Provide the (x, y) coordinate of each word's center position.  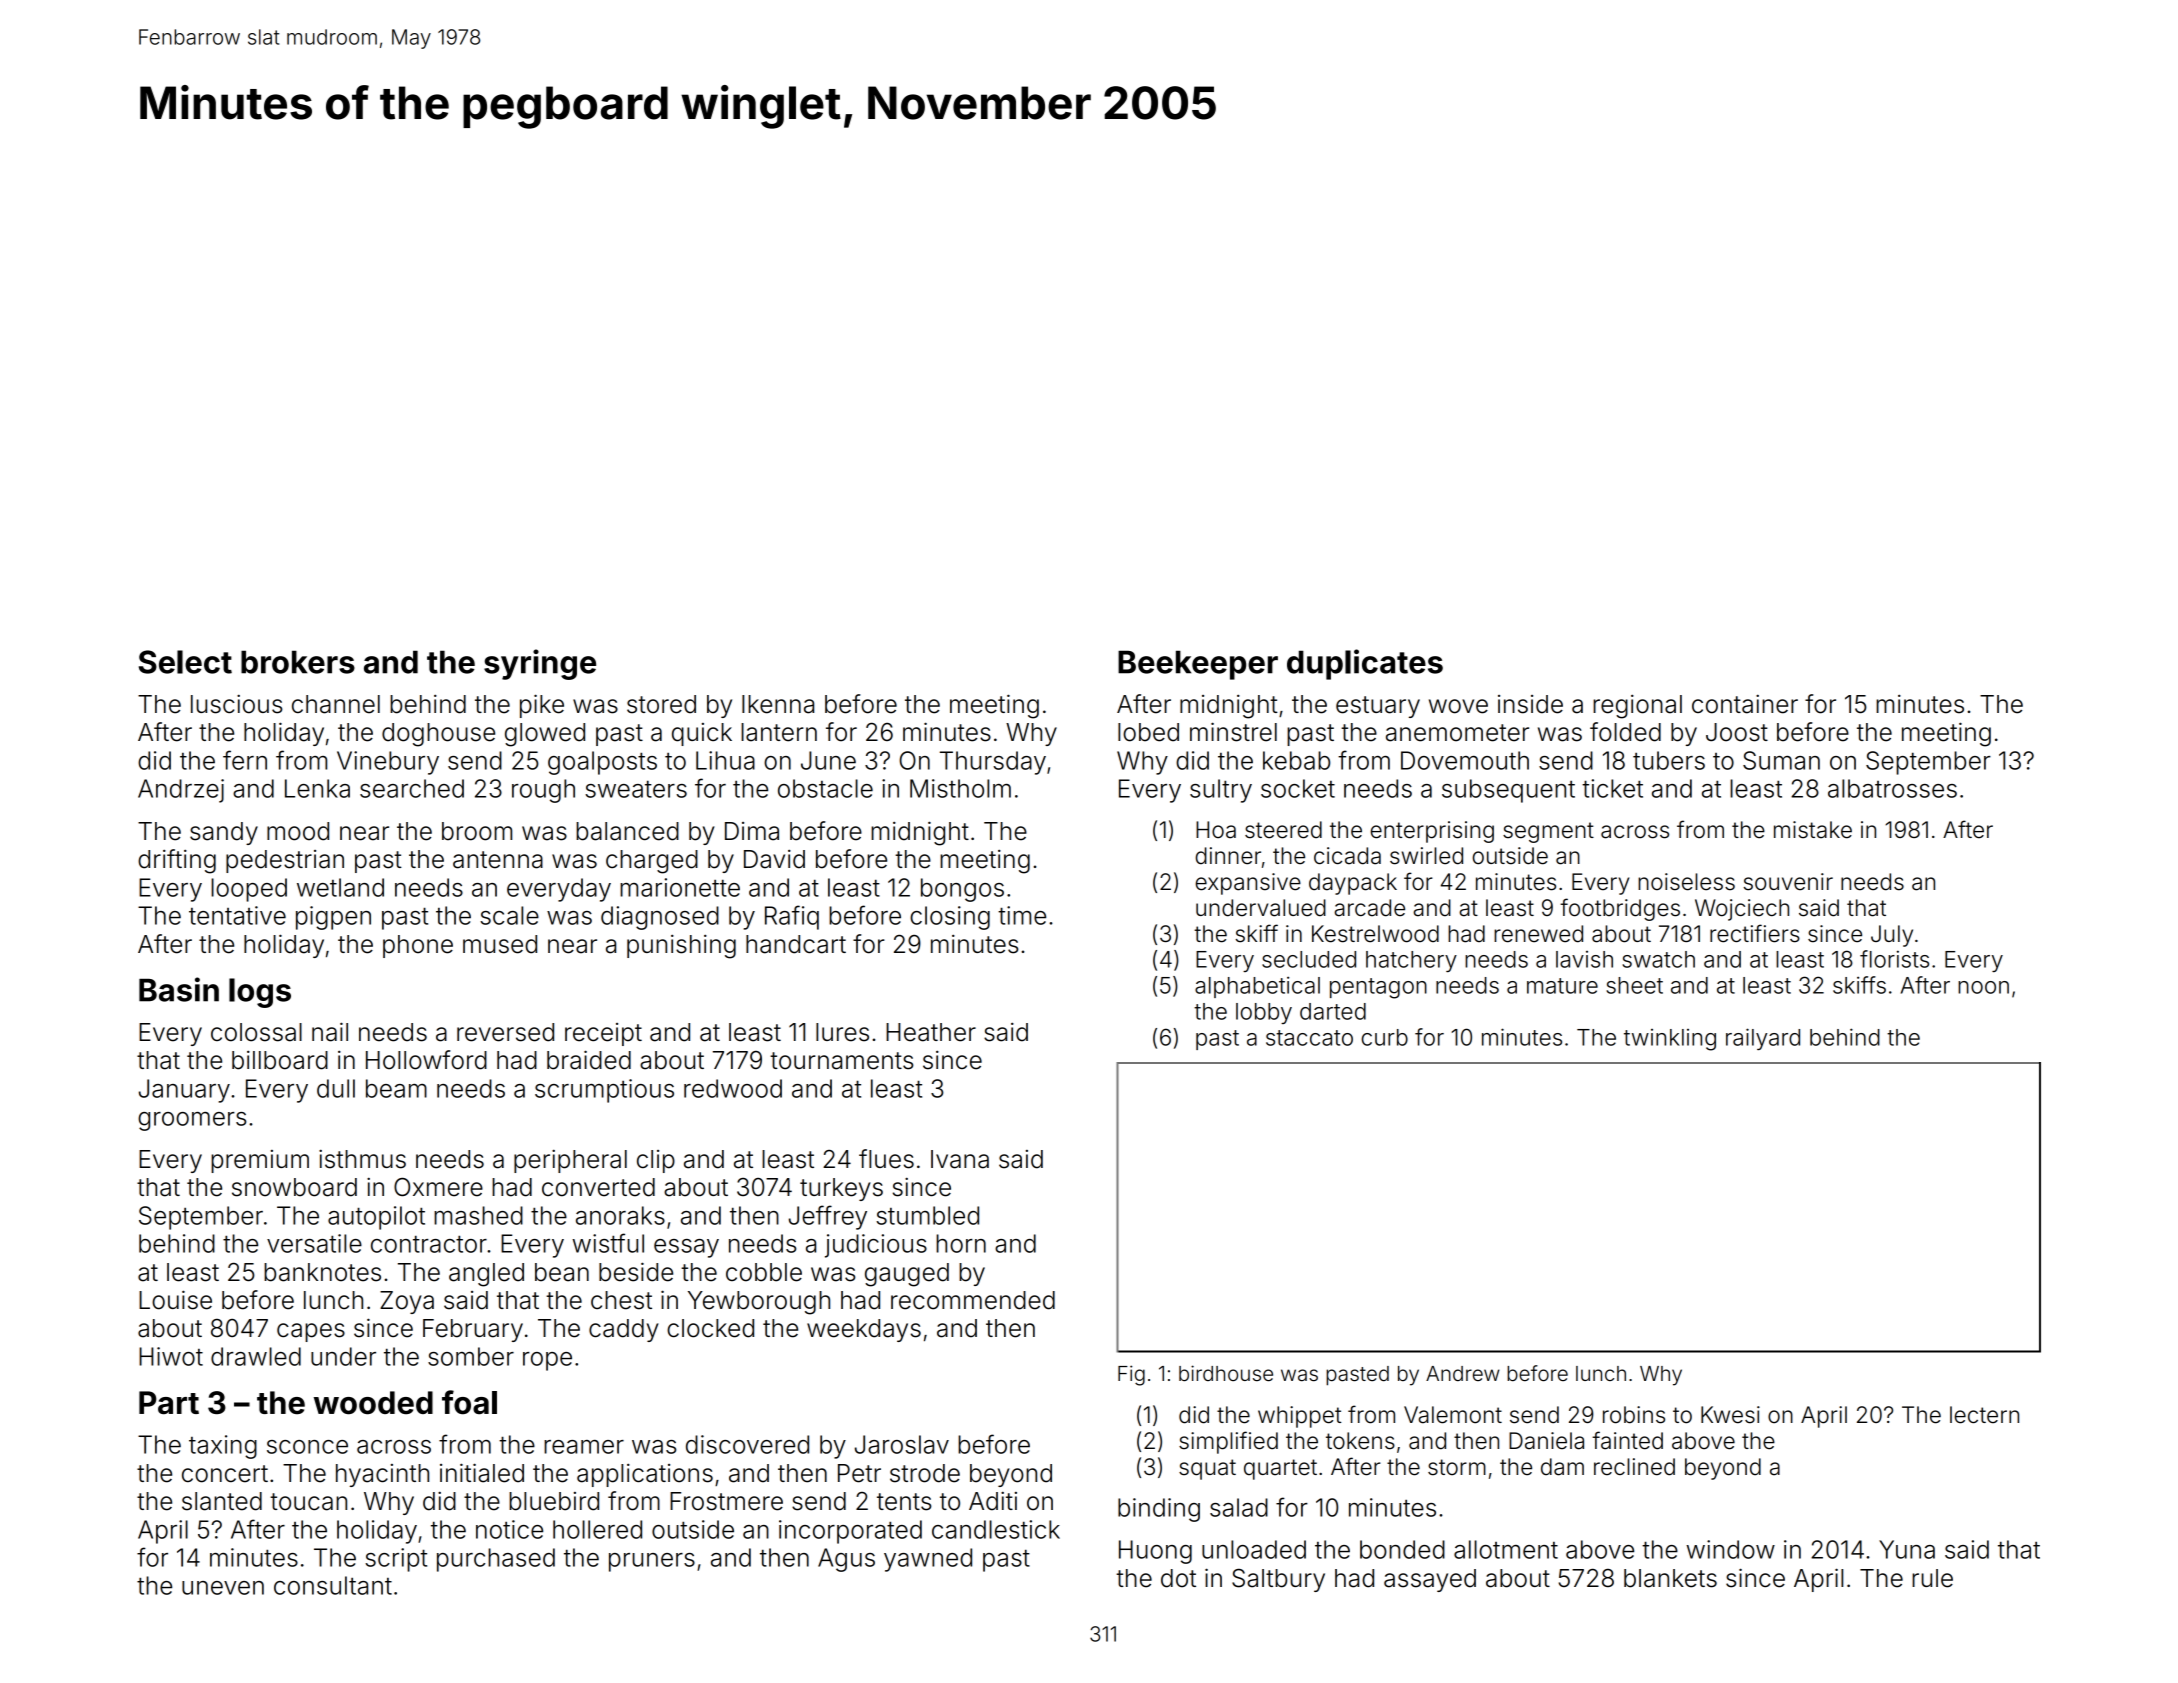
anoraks (620, 1215)
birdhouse (1226, 1373)
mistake (1813, 830)
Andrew (1463, 1373)
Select (185, 662)
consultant (333, 1585)
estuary (1378, 707)
